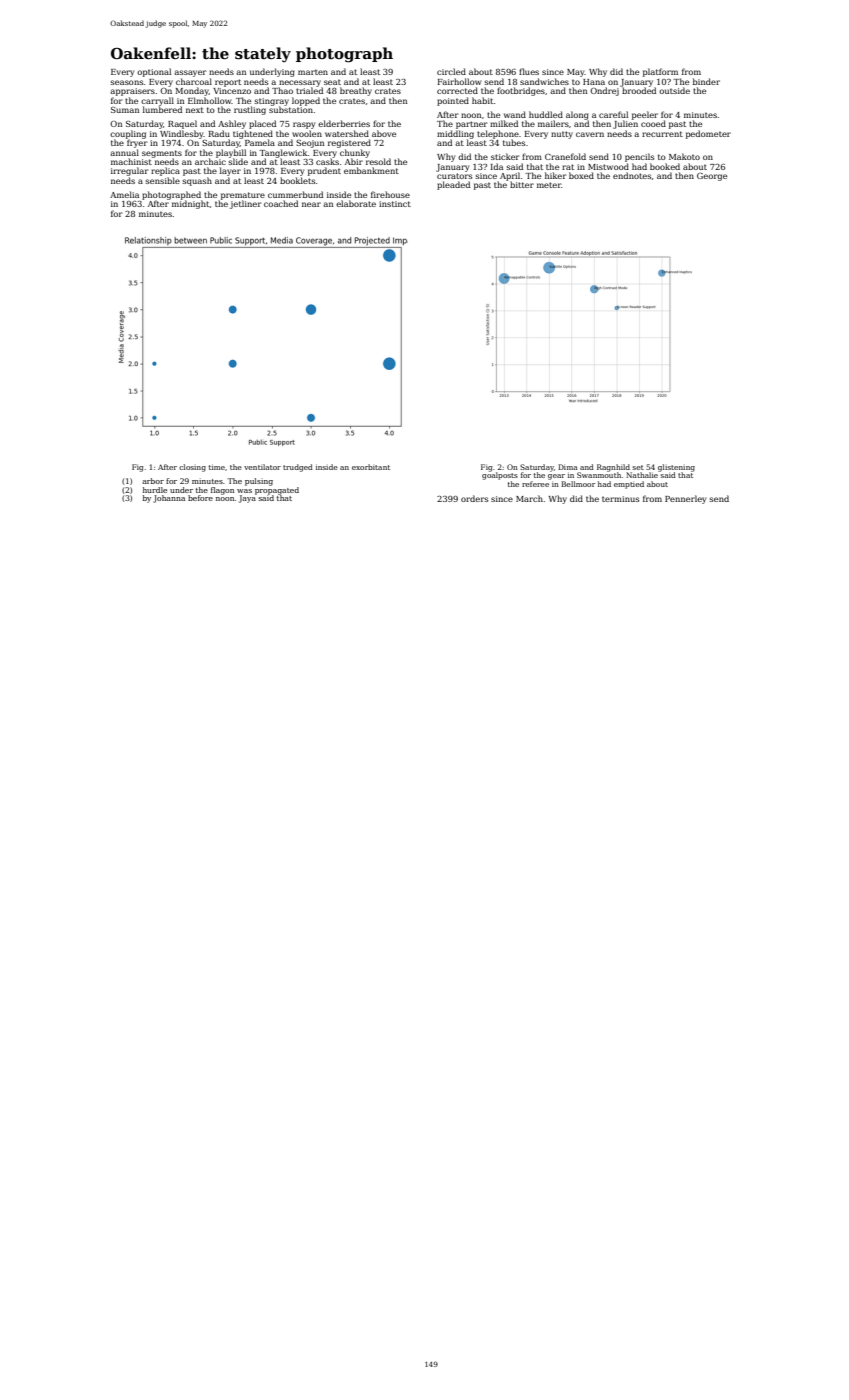  What do you see at coordinates (127, 82) in the screenshot?
I see `seasons` at bounding box center [127, 82].
